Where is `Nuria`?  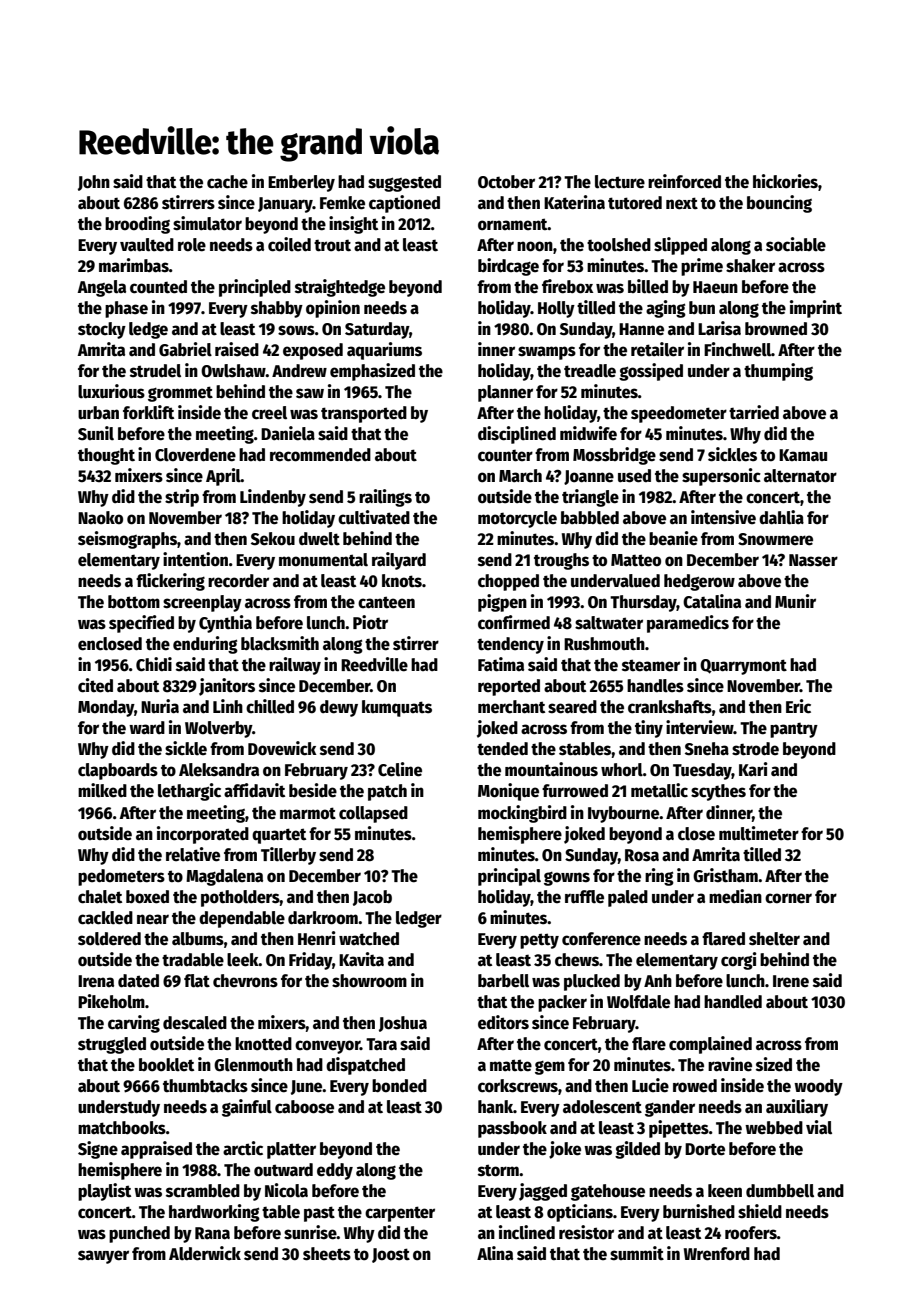
Nuria is located at coordinates (160, 706).
